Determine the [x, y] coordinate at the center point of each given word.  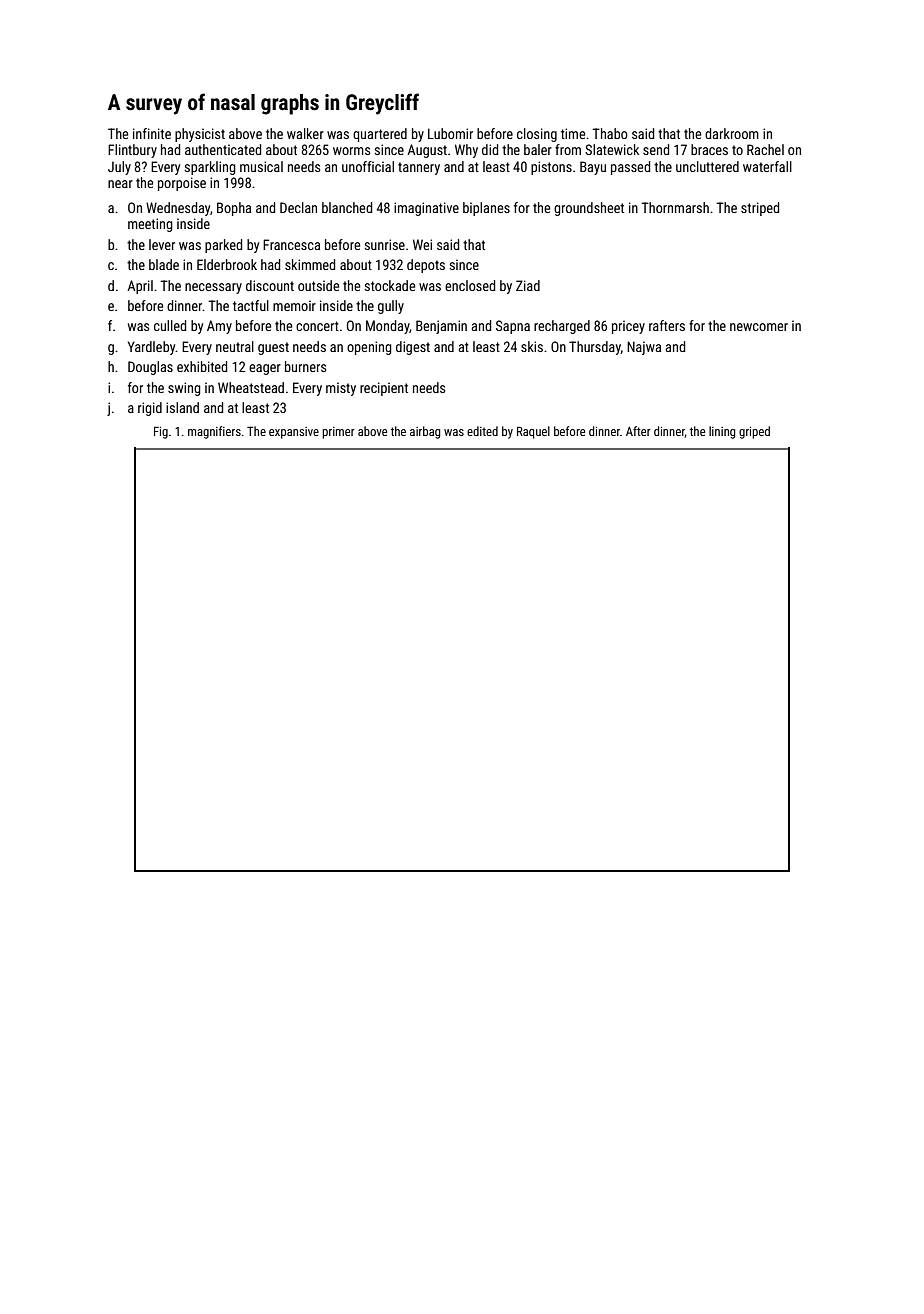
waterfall [767, 166]
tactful [251, 305]
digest [413, 348]
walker [305, 133]
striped [760, 209]
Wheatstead [251, 387]
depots [426, 266]
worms [351, 151]
